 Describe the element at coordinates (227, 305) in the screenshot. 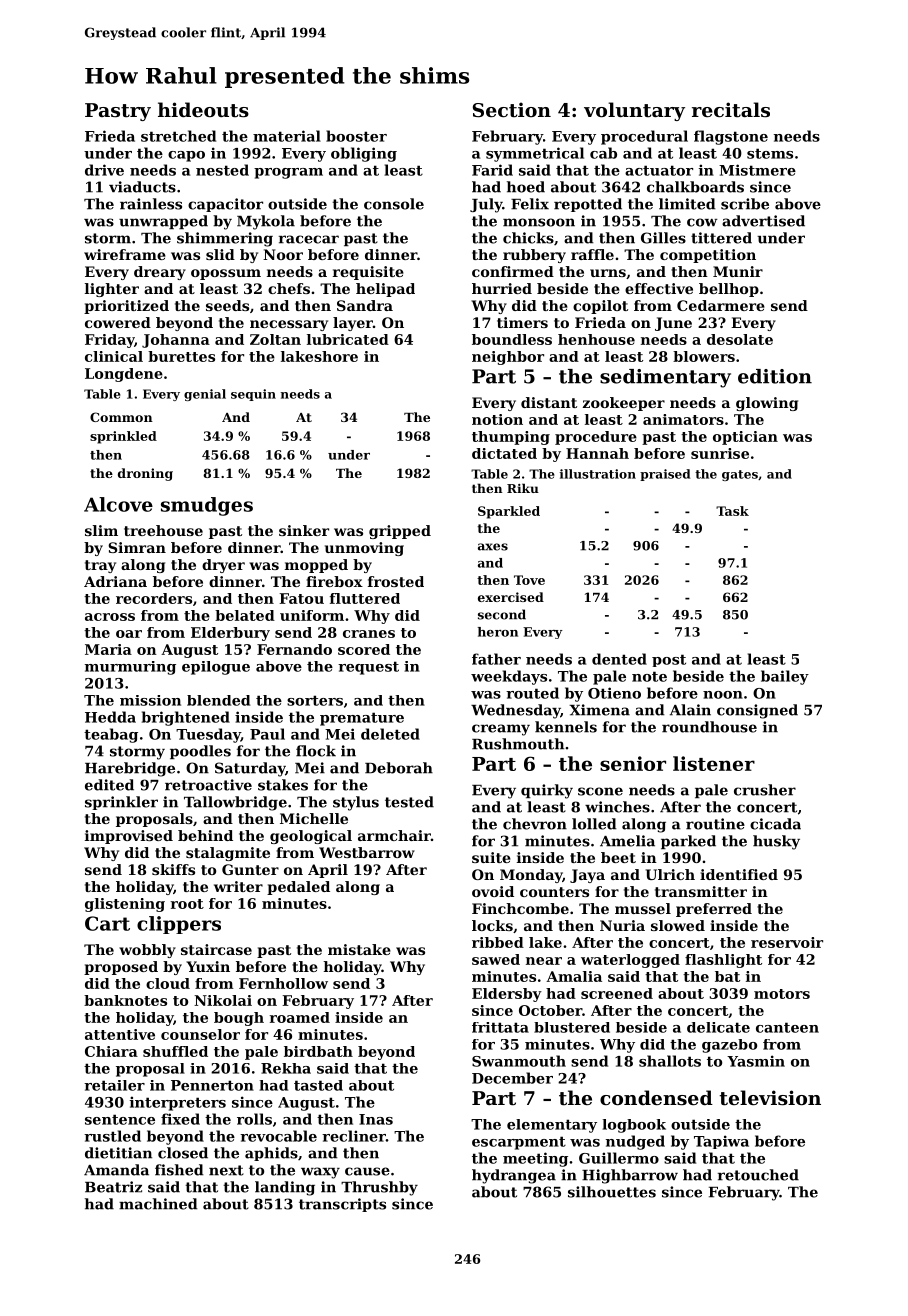

I see `seeds` at that location.
